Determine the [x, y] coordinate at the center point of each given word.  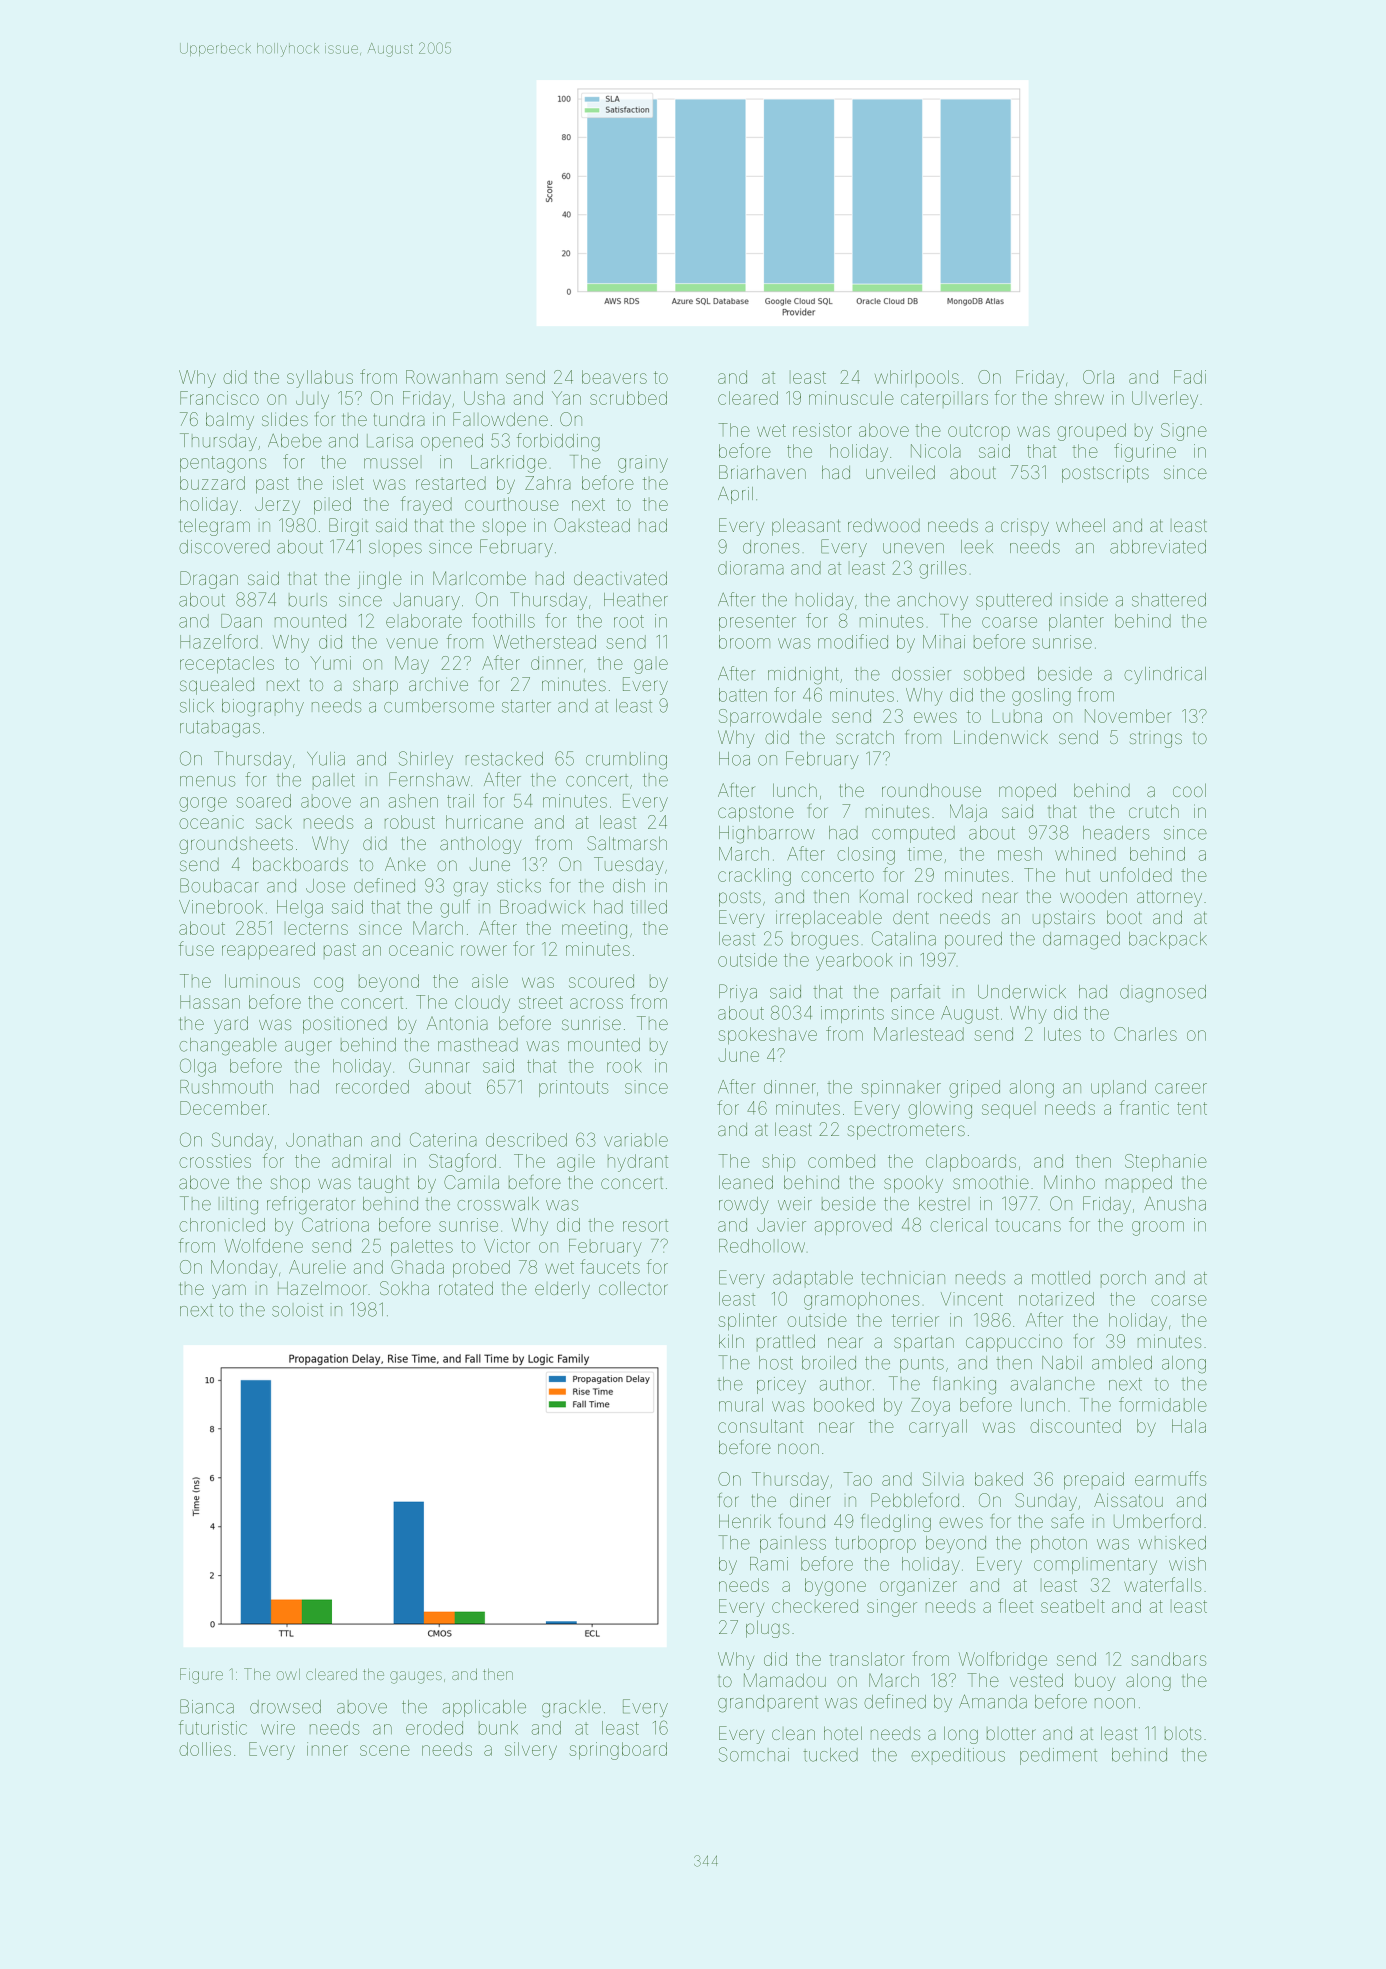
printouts [573, 1088]
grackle [571, 1710]
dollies [205, 1749]
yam [229, 1291]
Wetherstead [544, 642]
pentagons [223, 464]
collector [633, 1288]
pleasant [806, 527]
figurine [1145, 452]
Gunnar [439, 1065]
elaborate [424, 621]
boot [1124, 917]
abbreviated [1158, 547]
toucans [1028, 1225]
